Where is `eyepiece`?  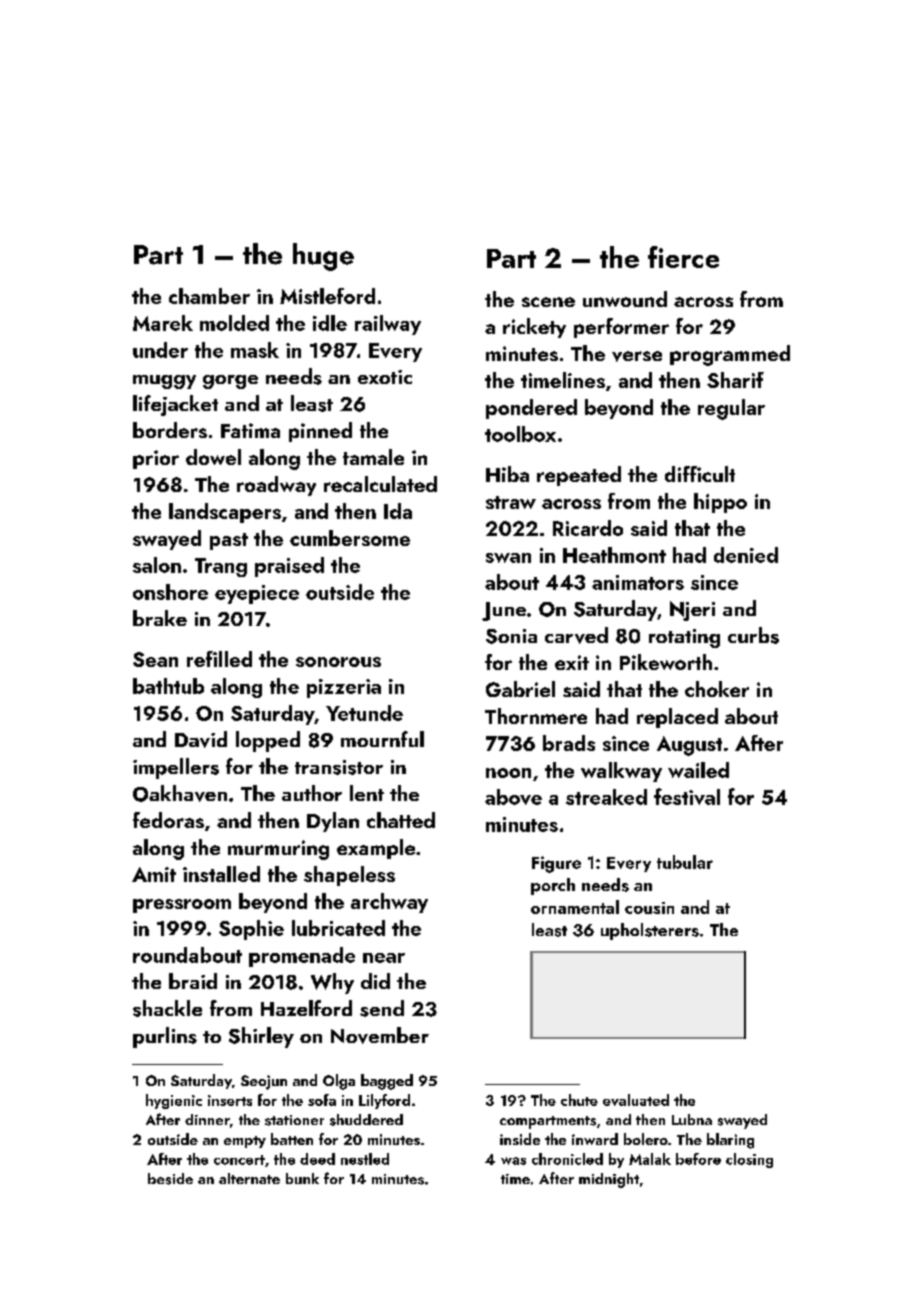 eyepiece is located at coordinates (257, 594).
